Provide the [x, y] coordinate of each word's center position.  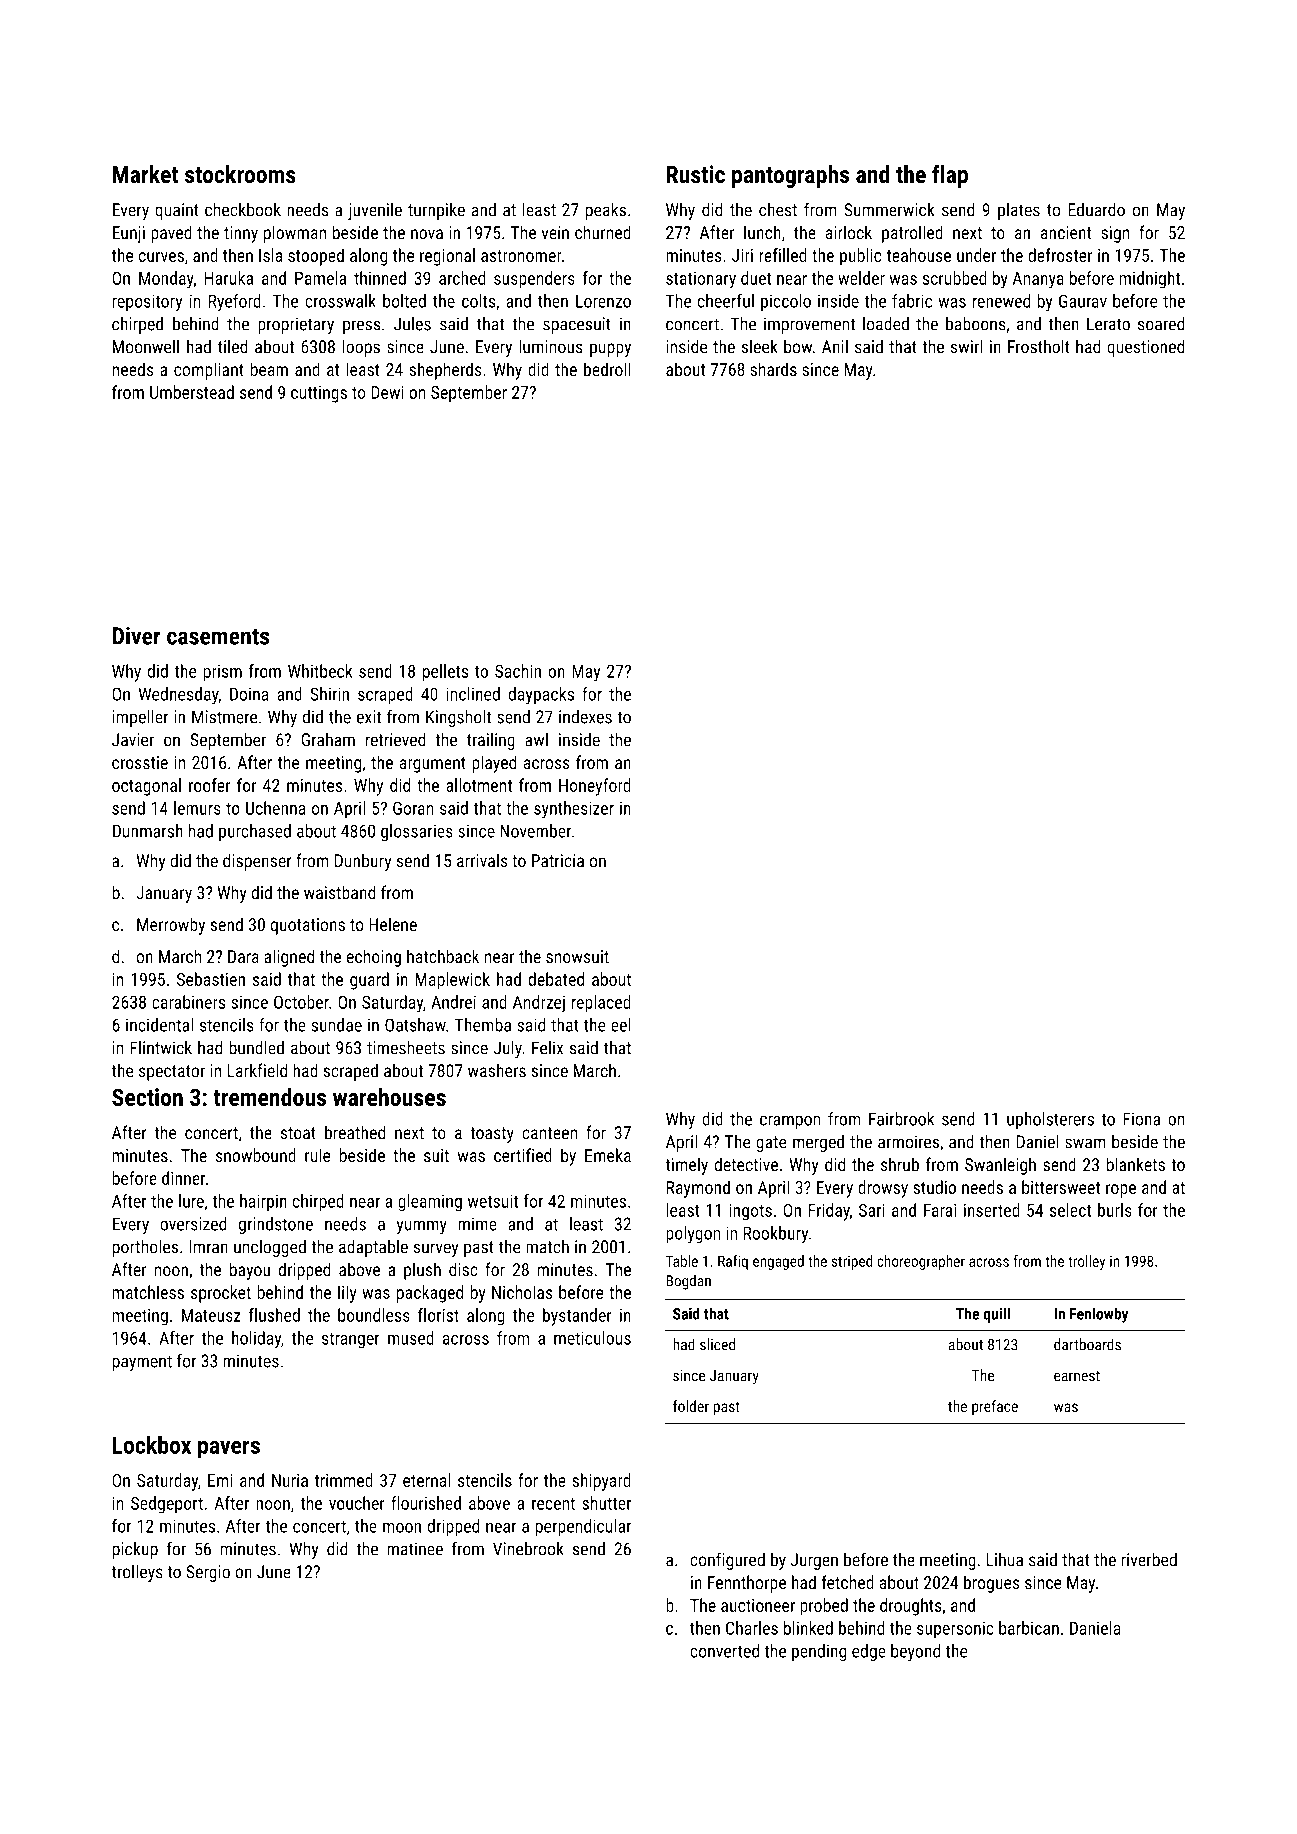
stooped [316, 257]
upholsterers [1050, 1120]
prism [222, 673]
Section [147, 1097]
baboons [976, 324]
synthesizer [574, 810]
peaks [606, 211]
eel [621, 1025]
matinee [415, 1549]
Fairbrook [901, 1119]
